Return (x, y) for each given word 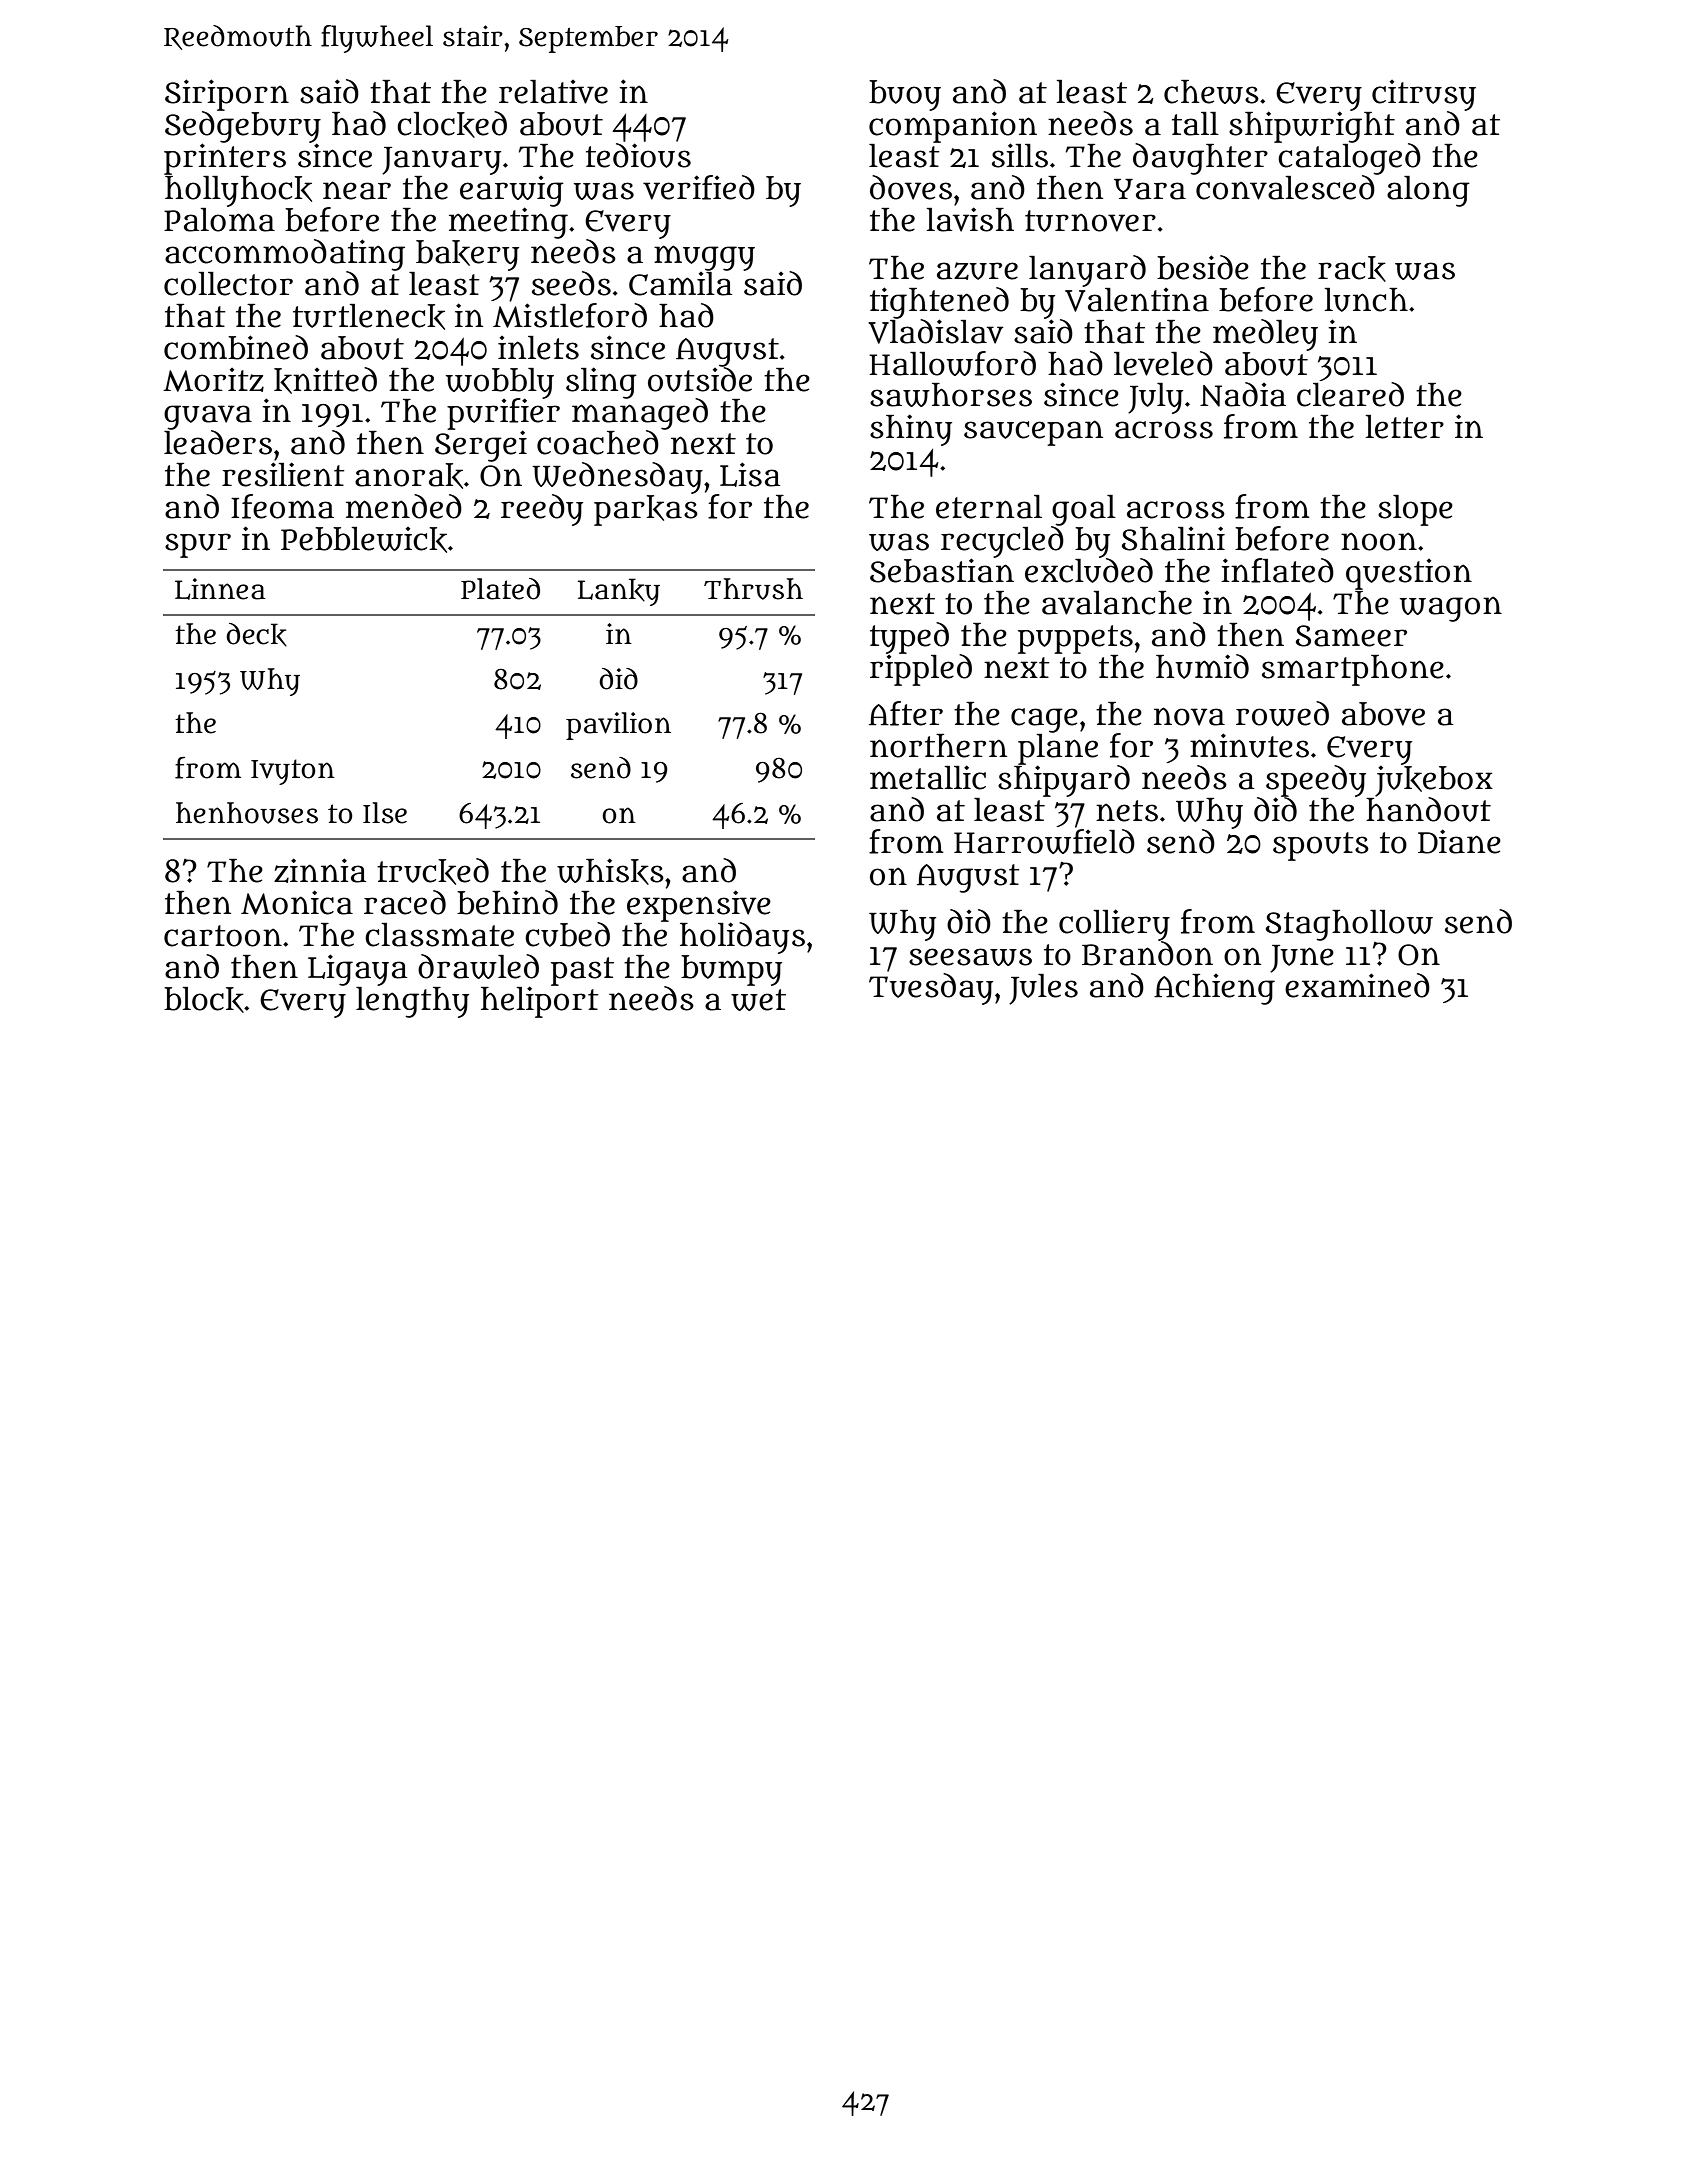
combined (236, 347)
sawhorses (951, 395)
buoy (905, 95)
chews (1211, 92)
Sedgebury (243, 127)
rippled (921, 670)
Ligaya (357, 970)
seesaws (970, 957)
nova (1189, 716)
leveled (1163, 363)
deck (256, 635)
